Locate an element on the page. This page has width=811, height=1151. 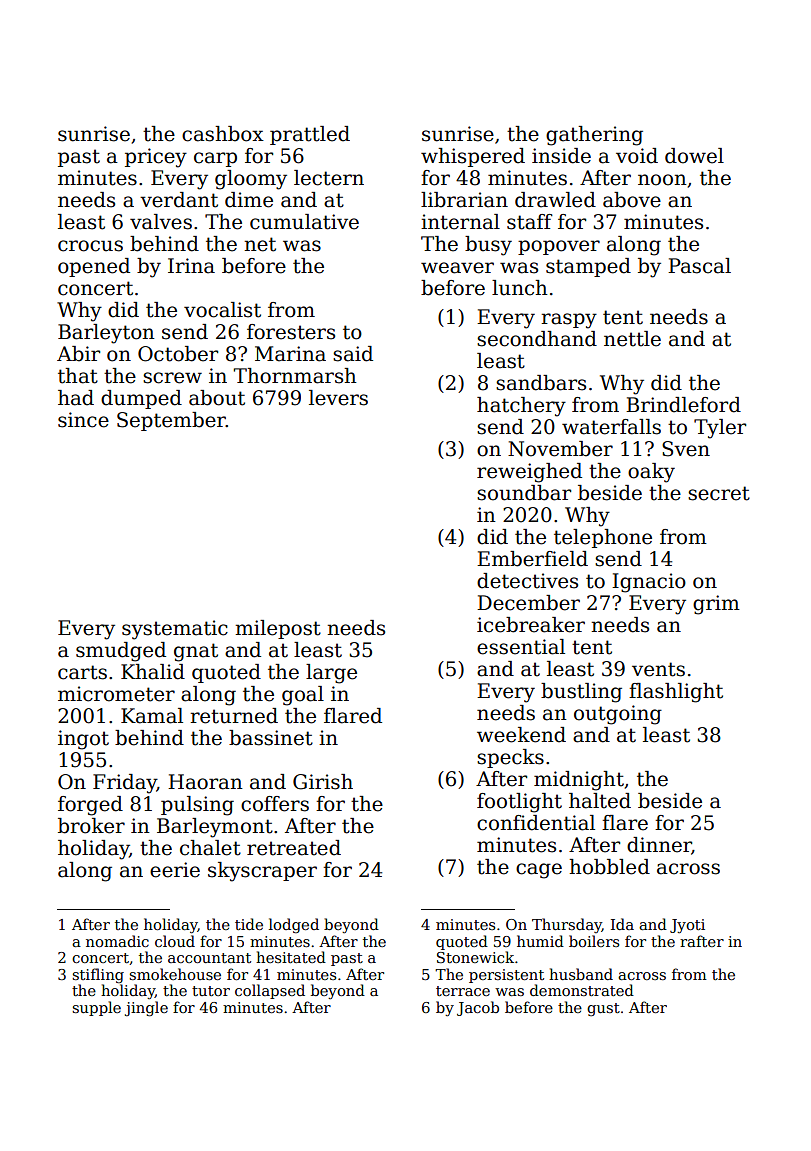
sandbars is located at coordinates (541, 383).
